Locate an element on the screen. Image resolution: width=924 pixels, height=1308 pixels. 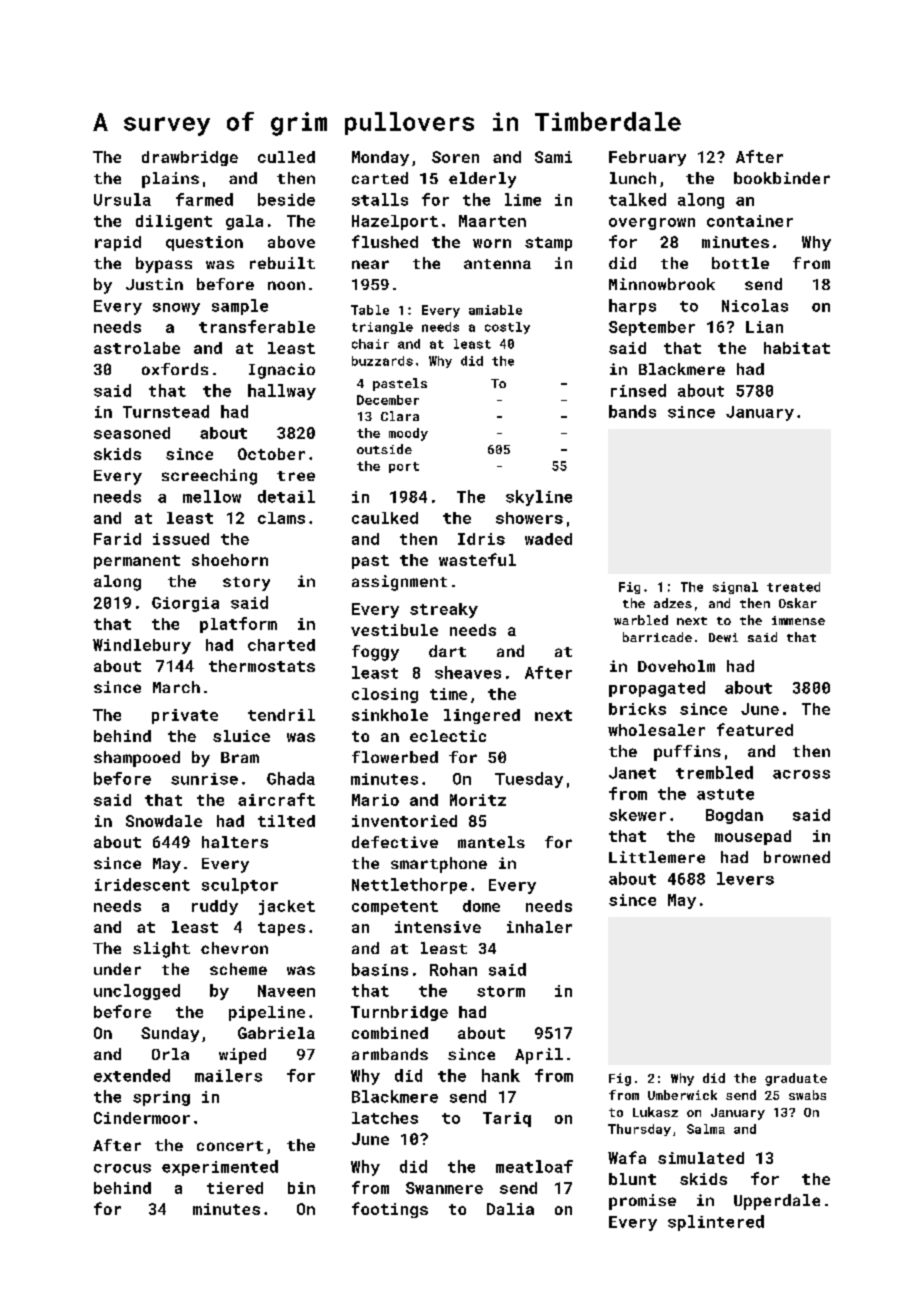
triangle is located at coordinates (382, 328).
